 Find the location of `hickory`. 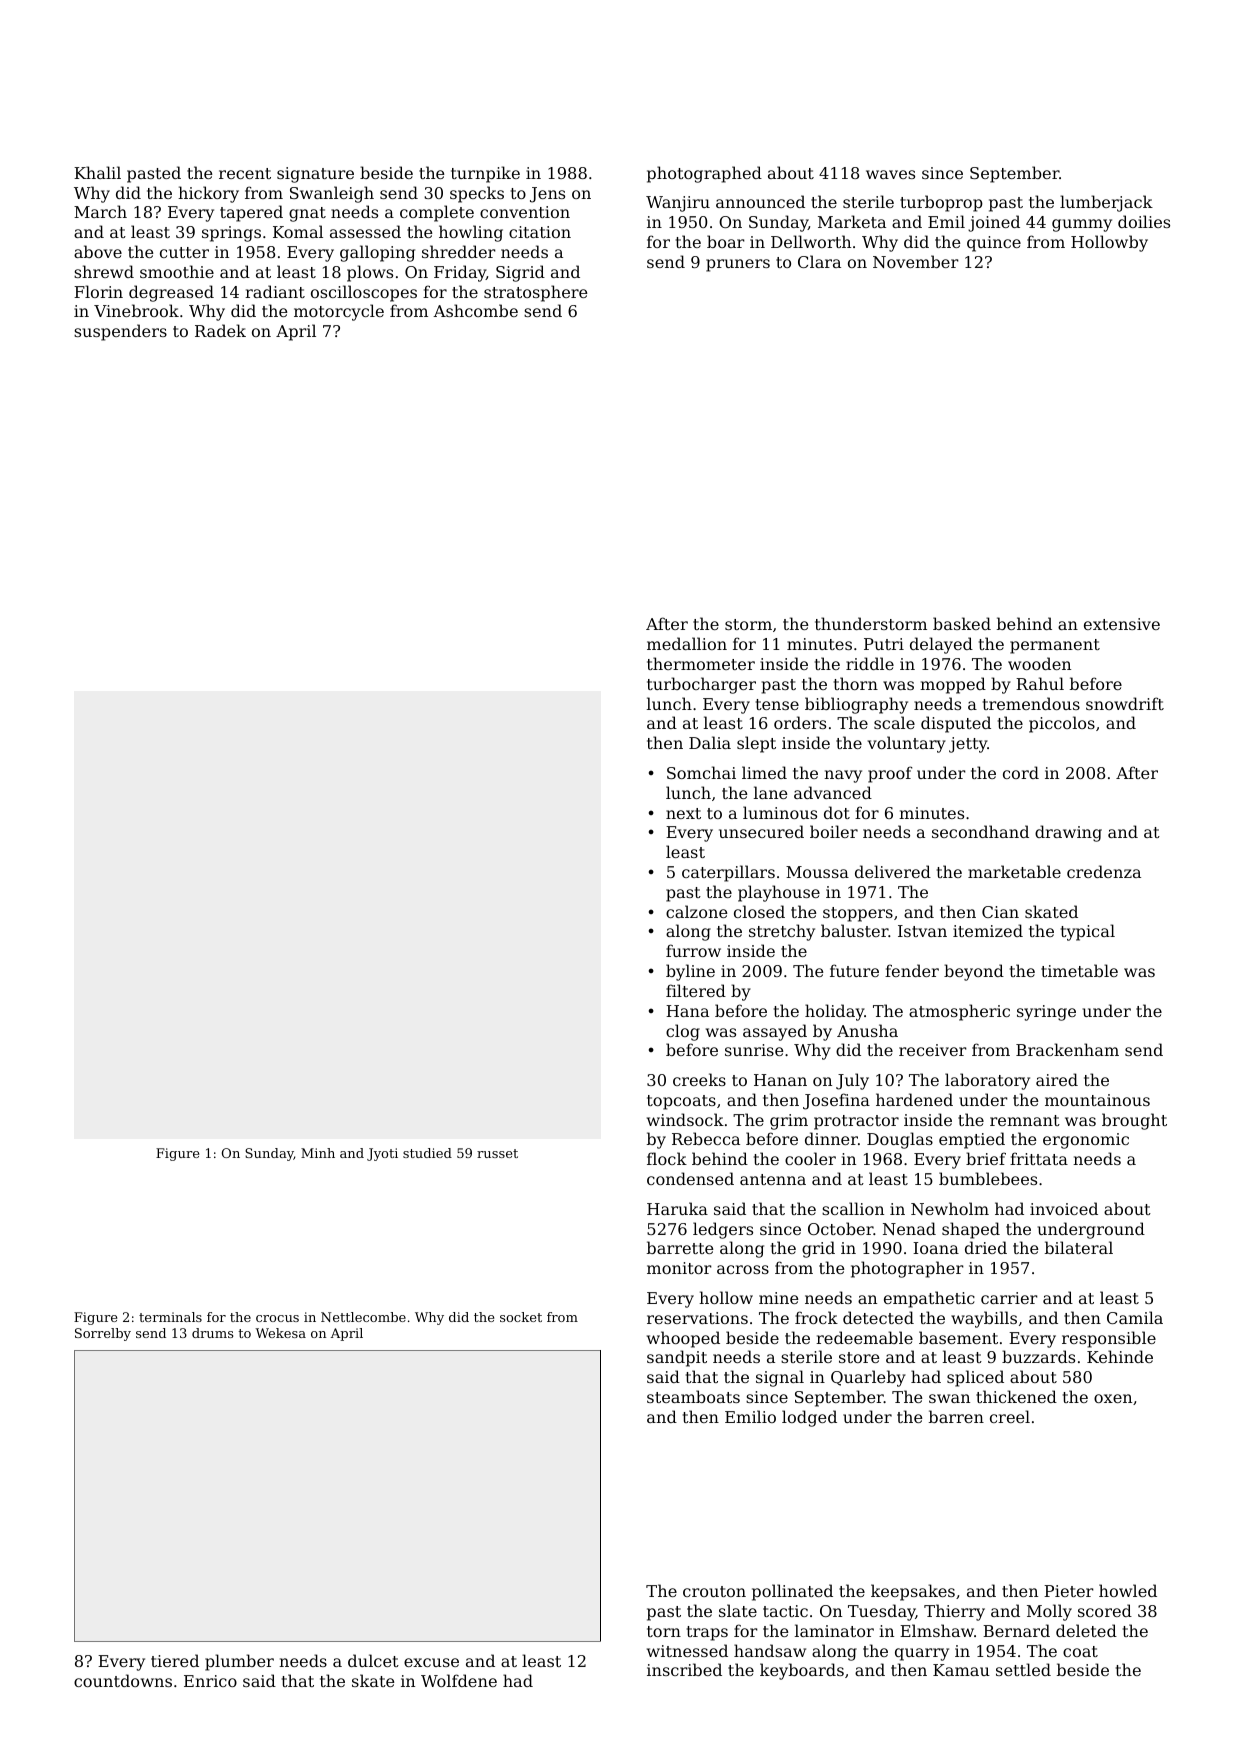

hickory is located at coordinates (208, 194).
